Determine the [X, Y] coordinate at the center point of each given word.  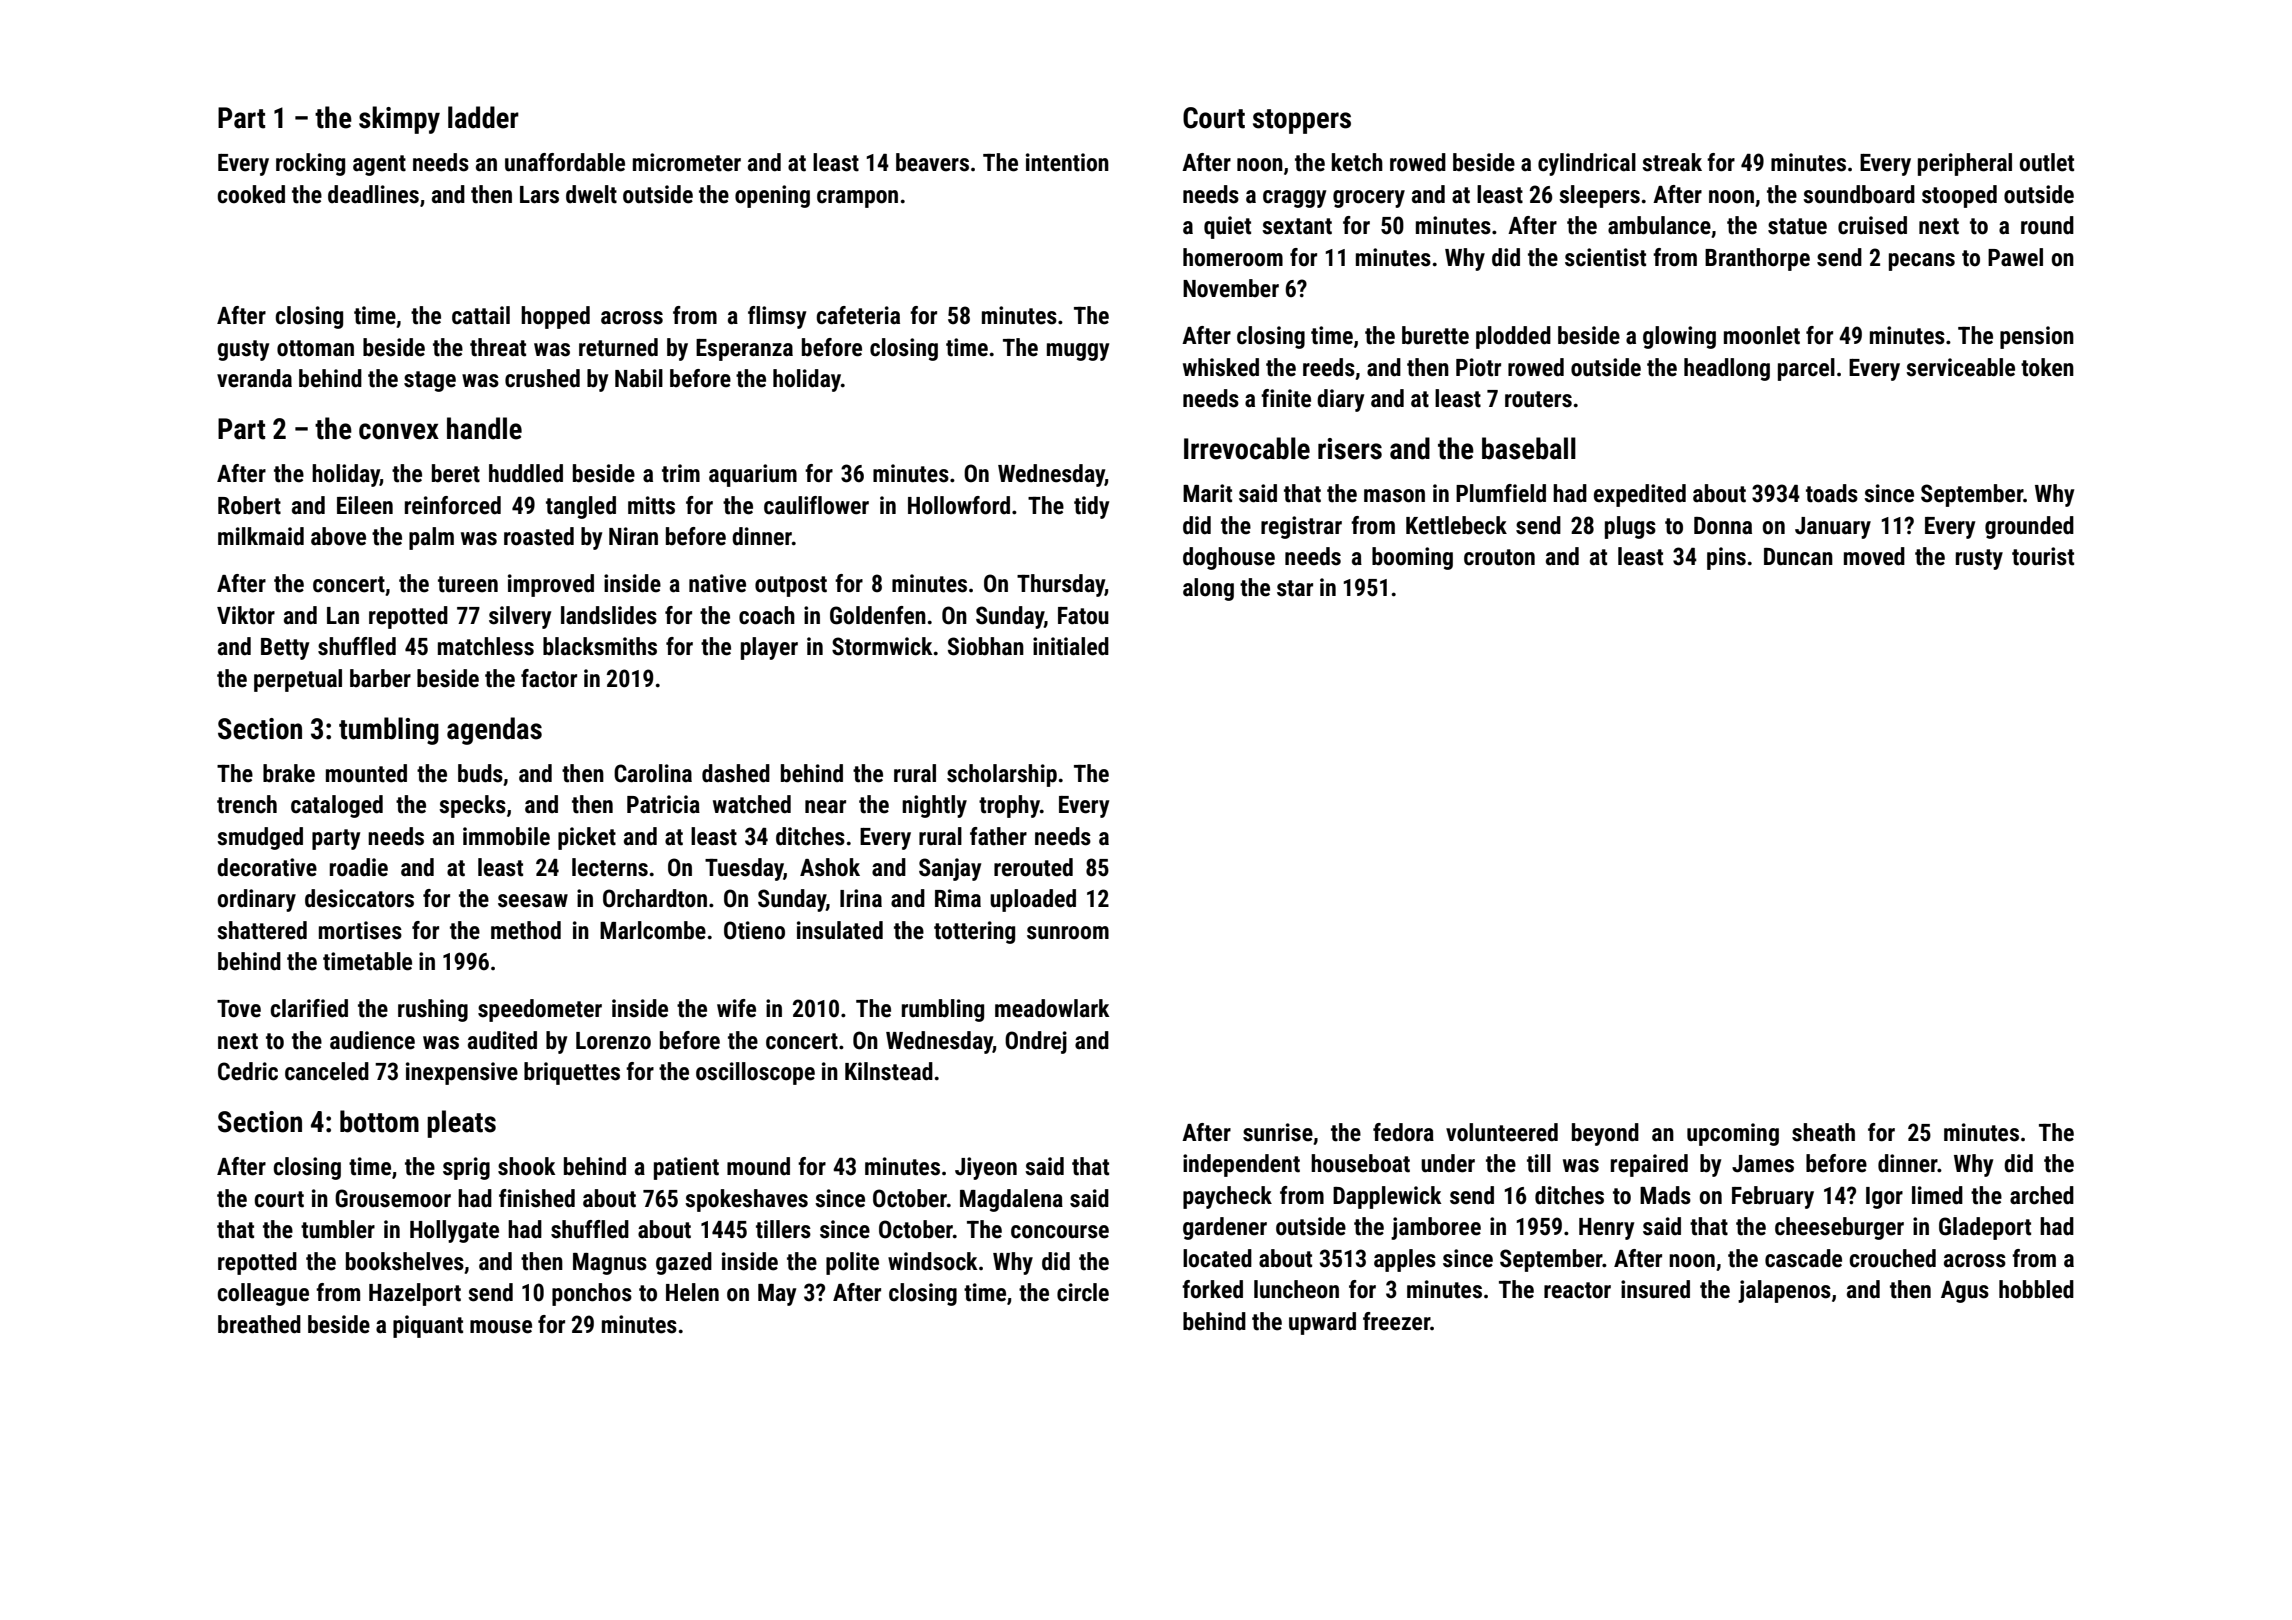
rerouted [1033, 867]
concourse [1060, 1232]
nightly [934, 806]
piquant [428, 1326]
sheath [1823, 1132]
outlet [2047, 162]
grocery [1369, 199]
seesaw [533, 901]
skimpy [399, 120]
